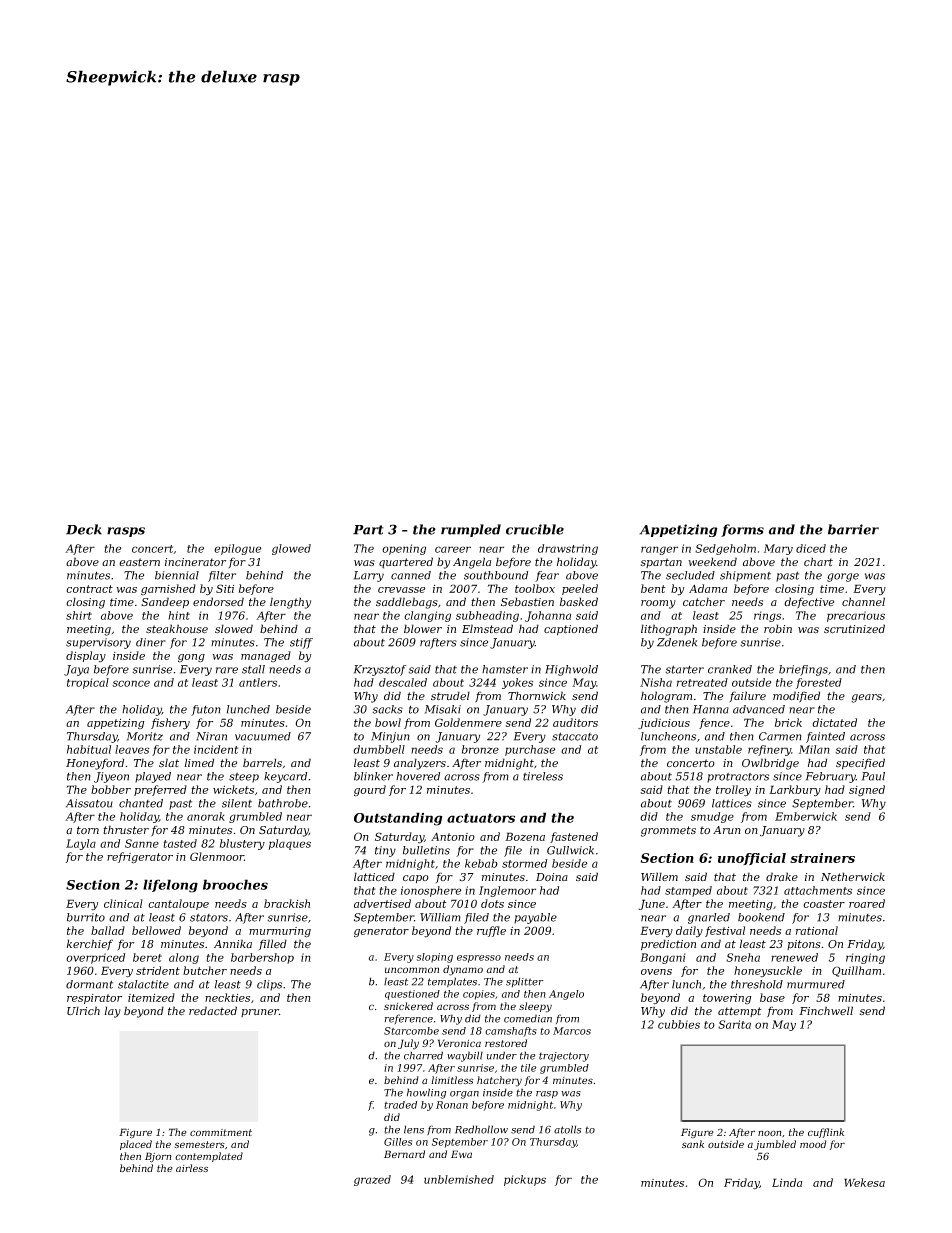 This page has height=1233, width=952. What do you see at coordinates (826, 1010) in the page?
I see `Finchwell` at bounding box center [826, 1010].
